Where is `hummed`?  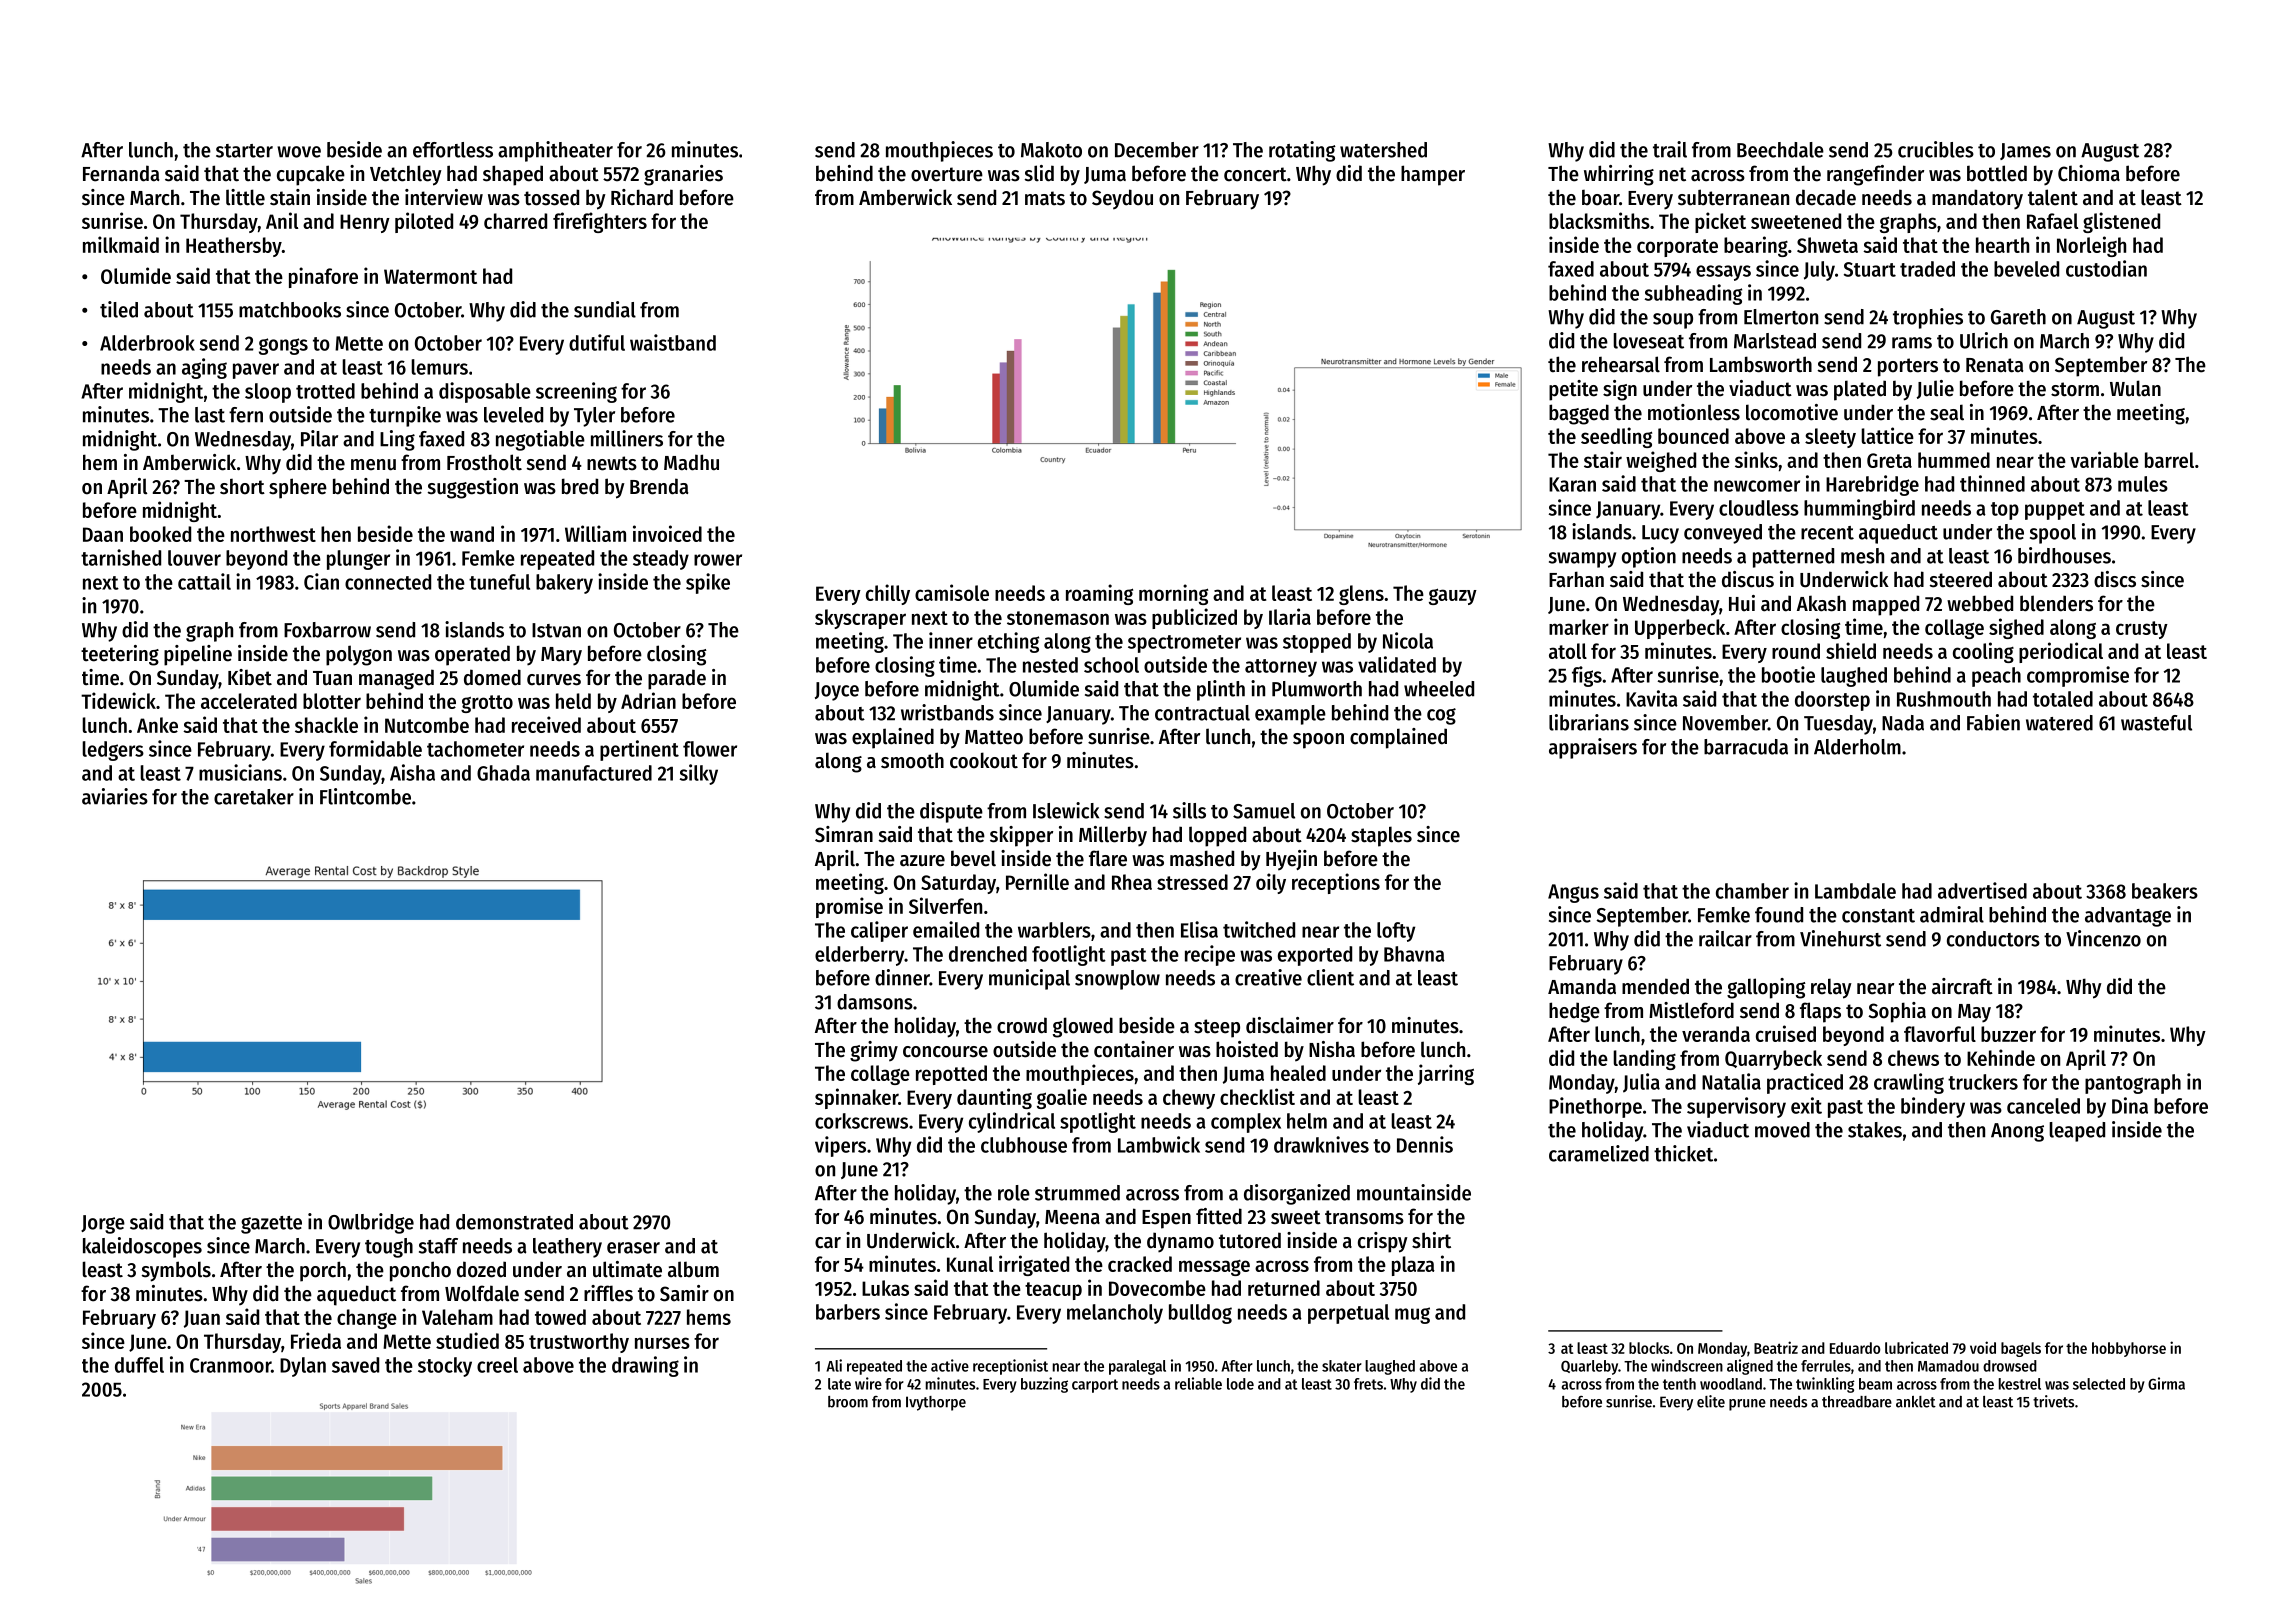
hummed is located at coordinates (1954, 460).
